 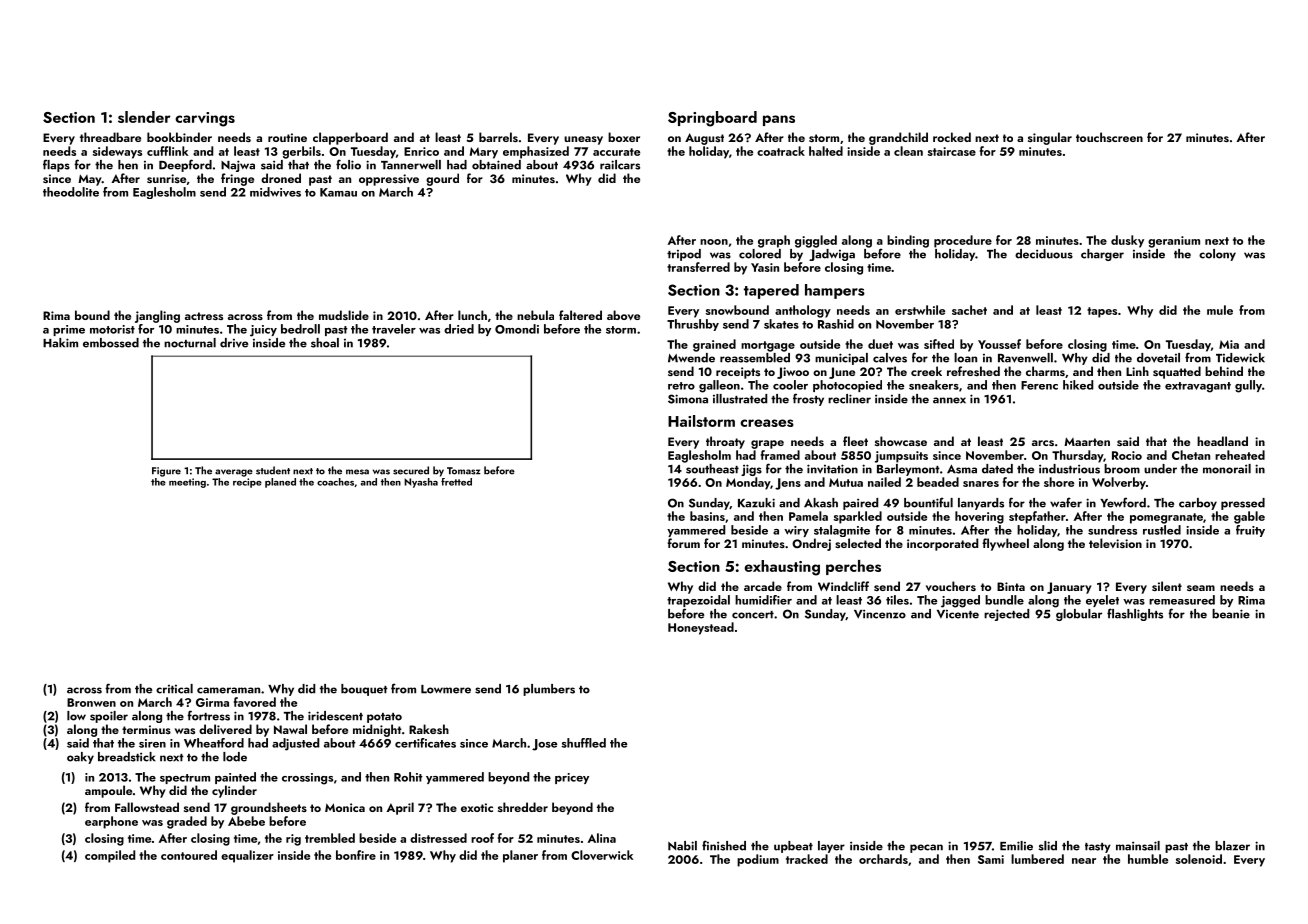 What do you see at coordinates (1135, 614) in the image?
I see `flashlights` at bounding box center [1135, 614].
